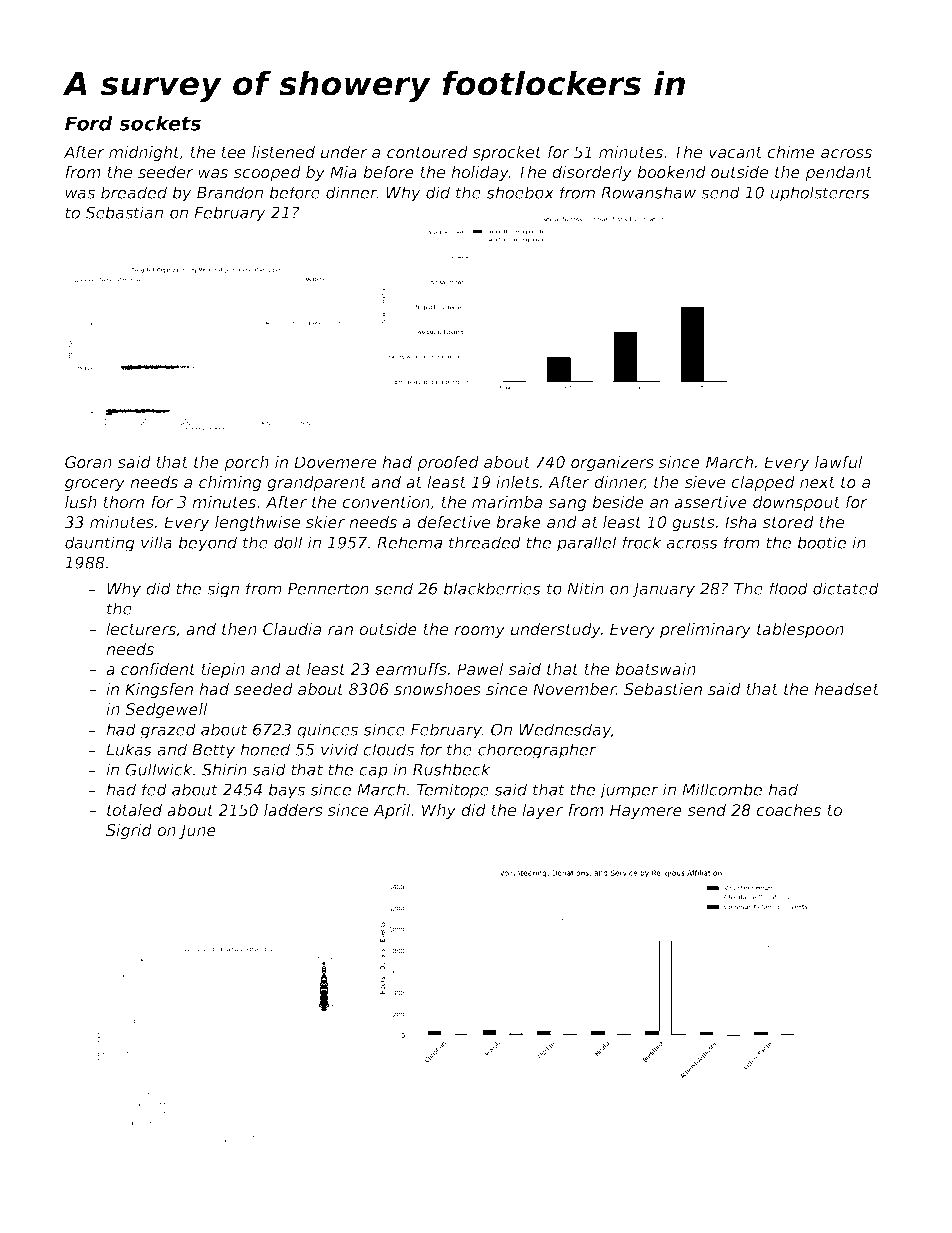 This page has width=952, height=1233. Describe the element at coordinates (612, 463) in the page. I see `organizers` at that location.
